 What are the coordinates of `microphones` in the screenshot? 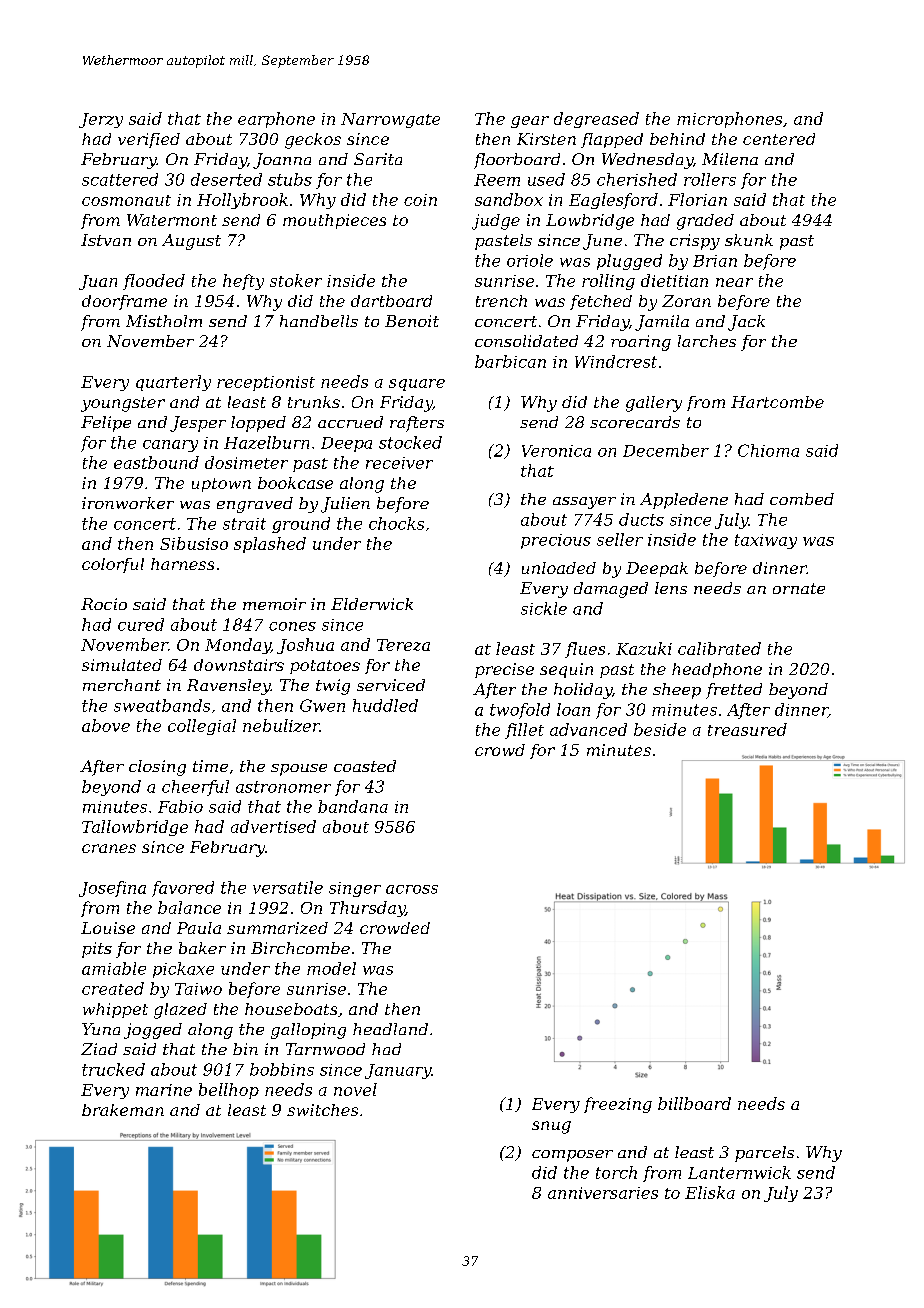 It's located at (729, 120).
